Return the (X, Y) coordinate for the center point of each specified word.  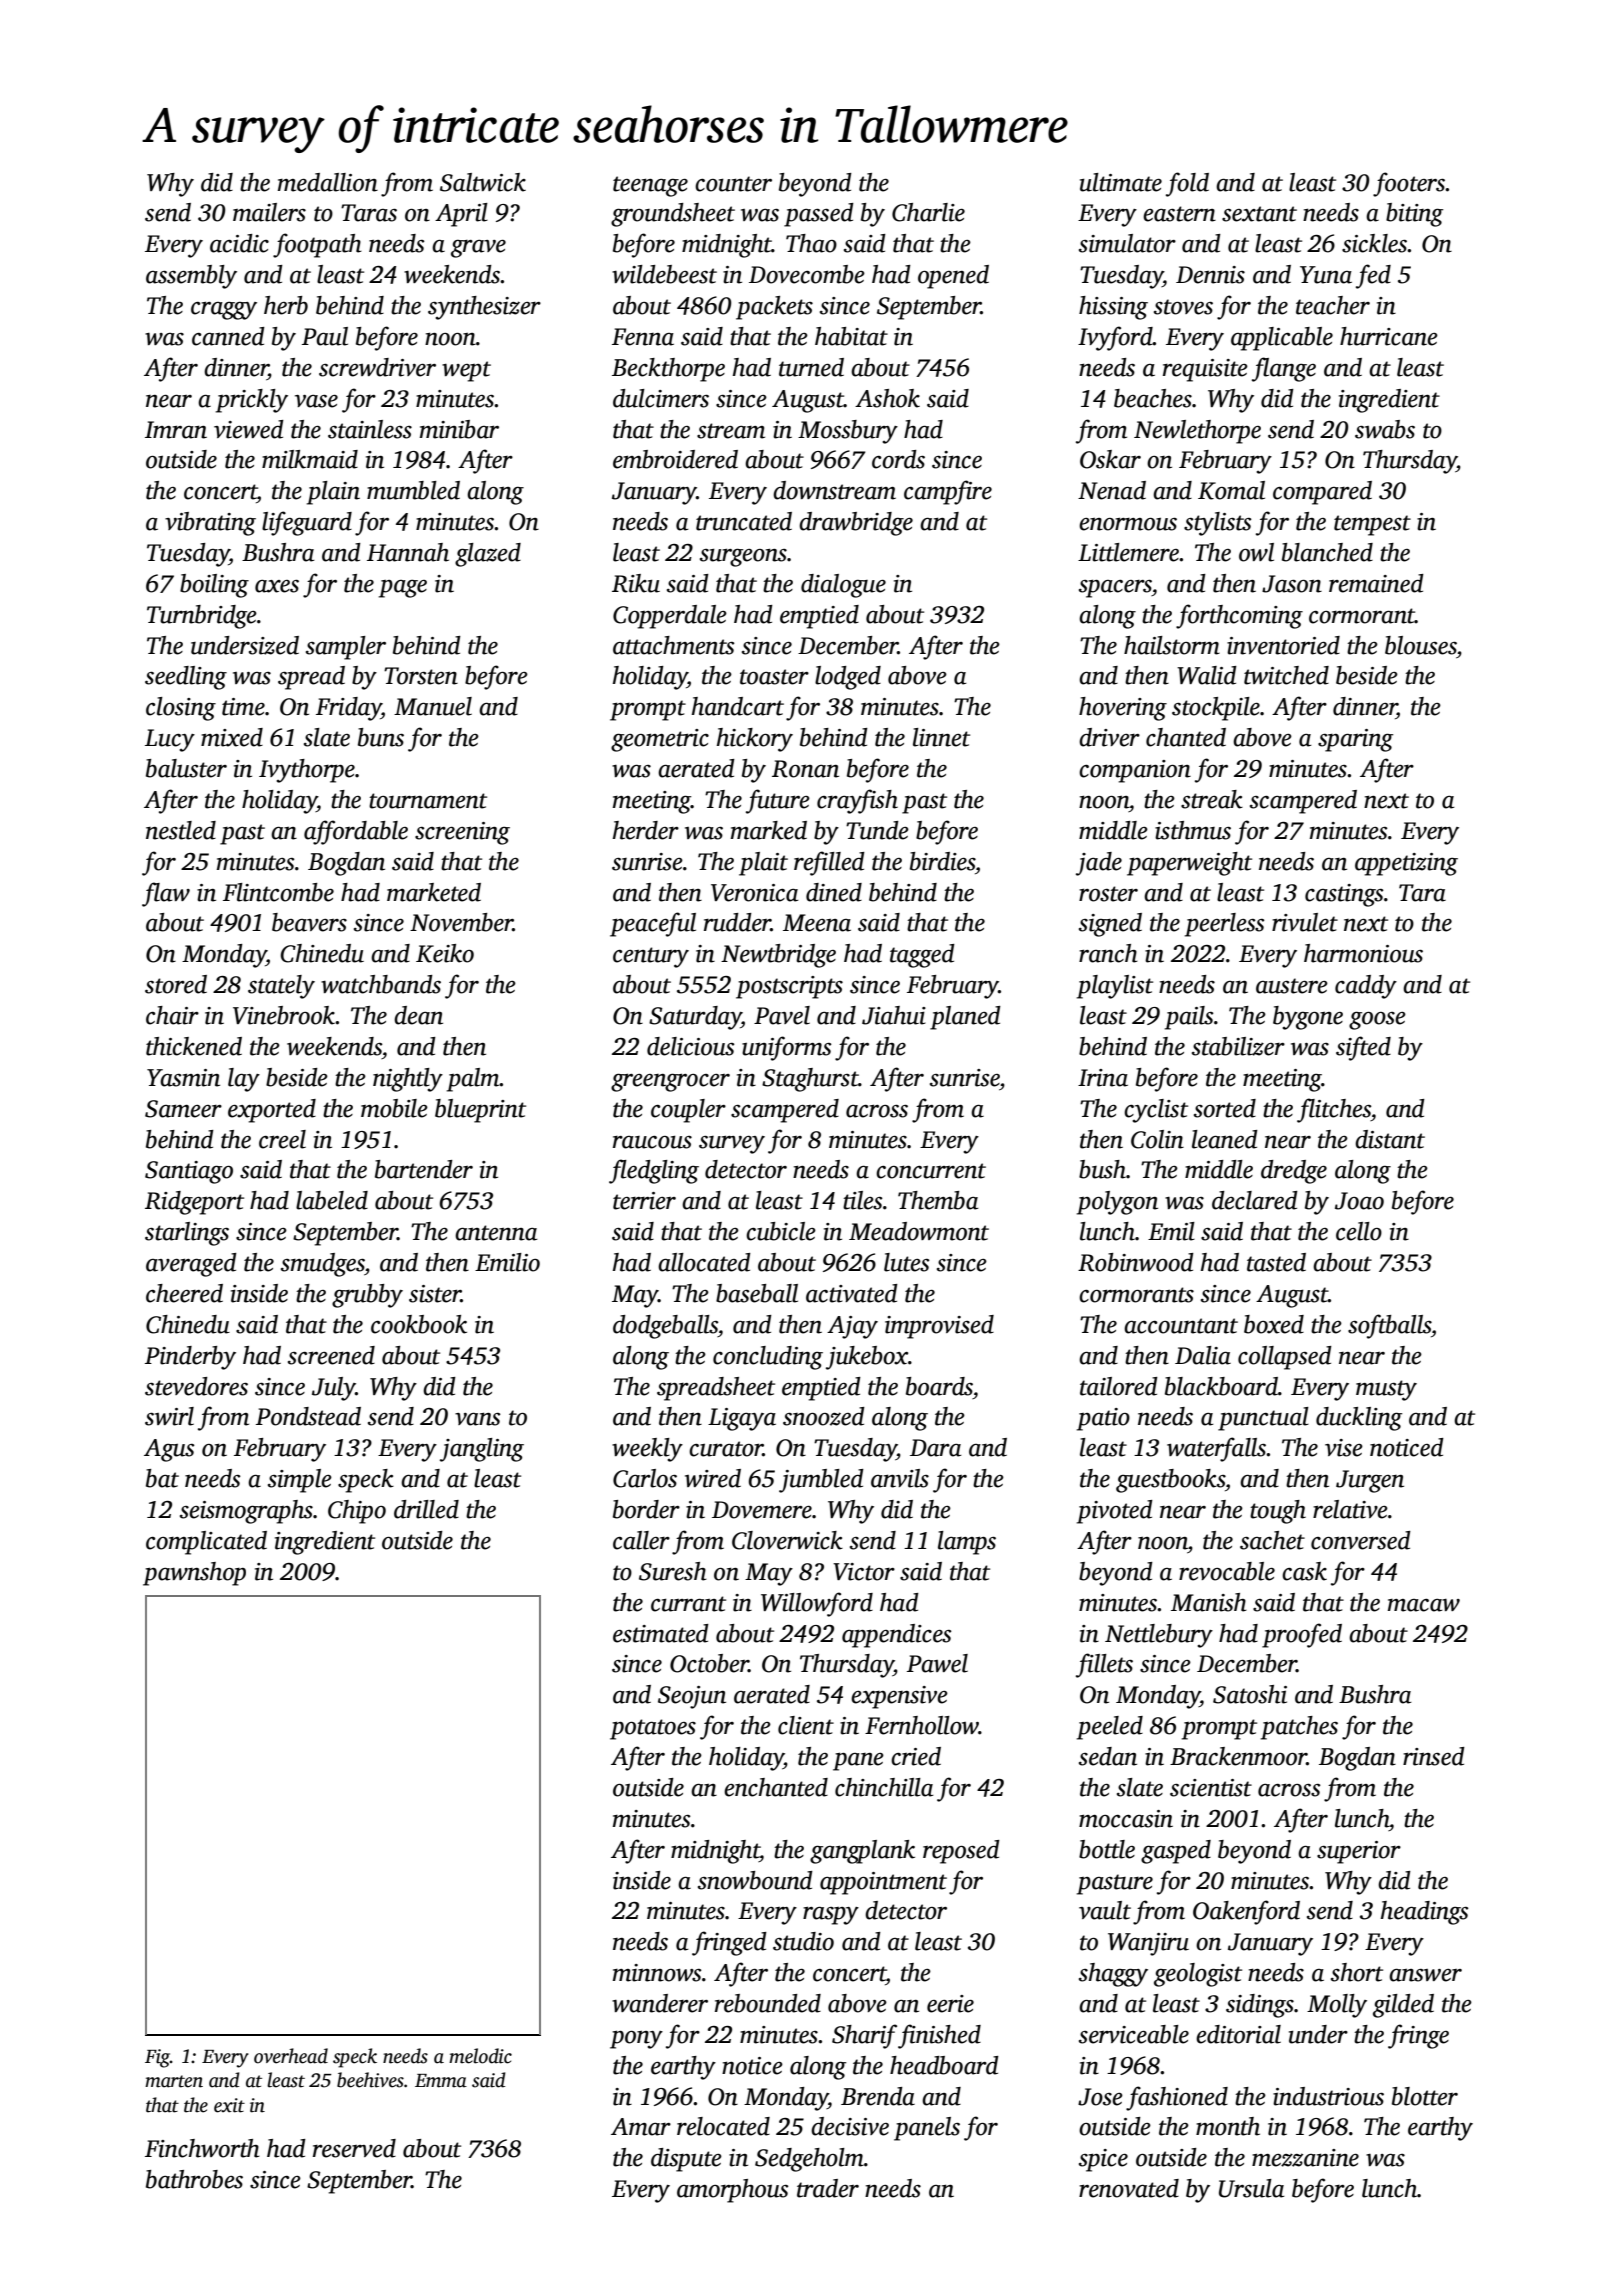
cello (1359, 1231)
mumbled (413, 490)
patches (1299, 1728)
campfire (948, 492)
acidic (239, 243)
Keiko (445, 953)
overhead (291, 2056)
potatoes (653, 1729)
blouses (1421, 645)
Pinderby (190, 1358)
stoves (1183, 307)
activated (852, 1293)
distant (1390, 1139)
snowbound (755, 1880)
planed (965, 1018)
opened (953, 277)
